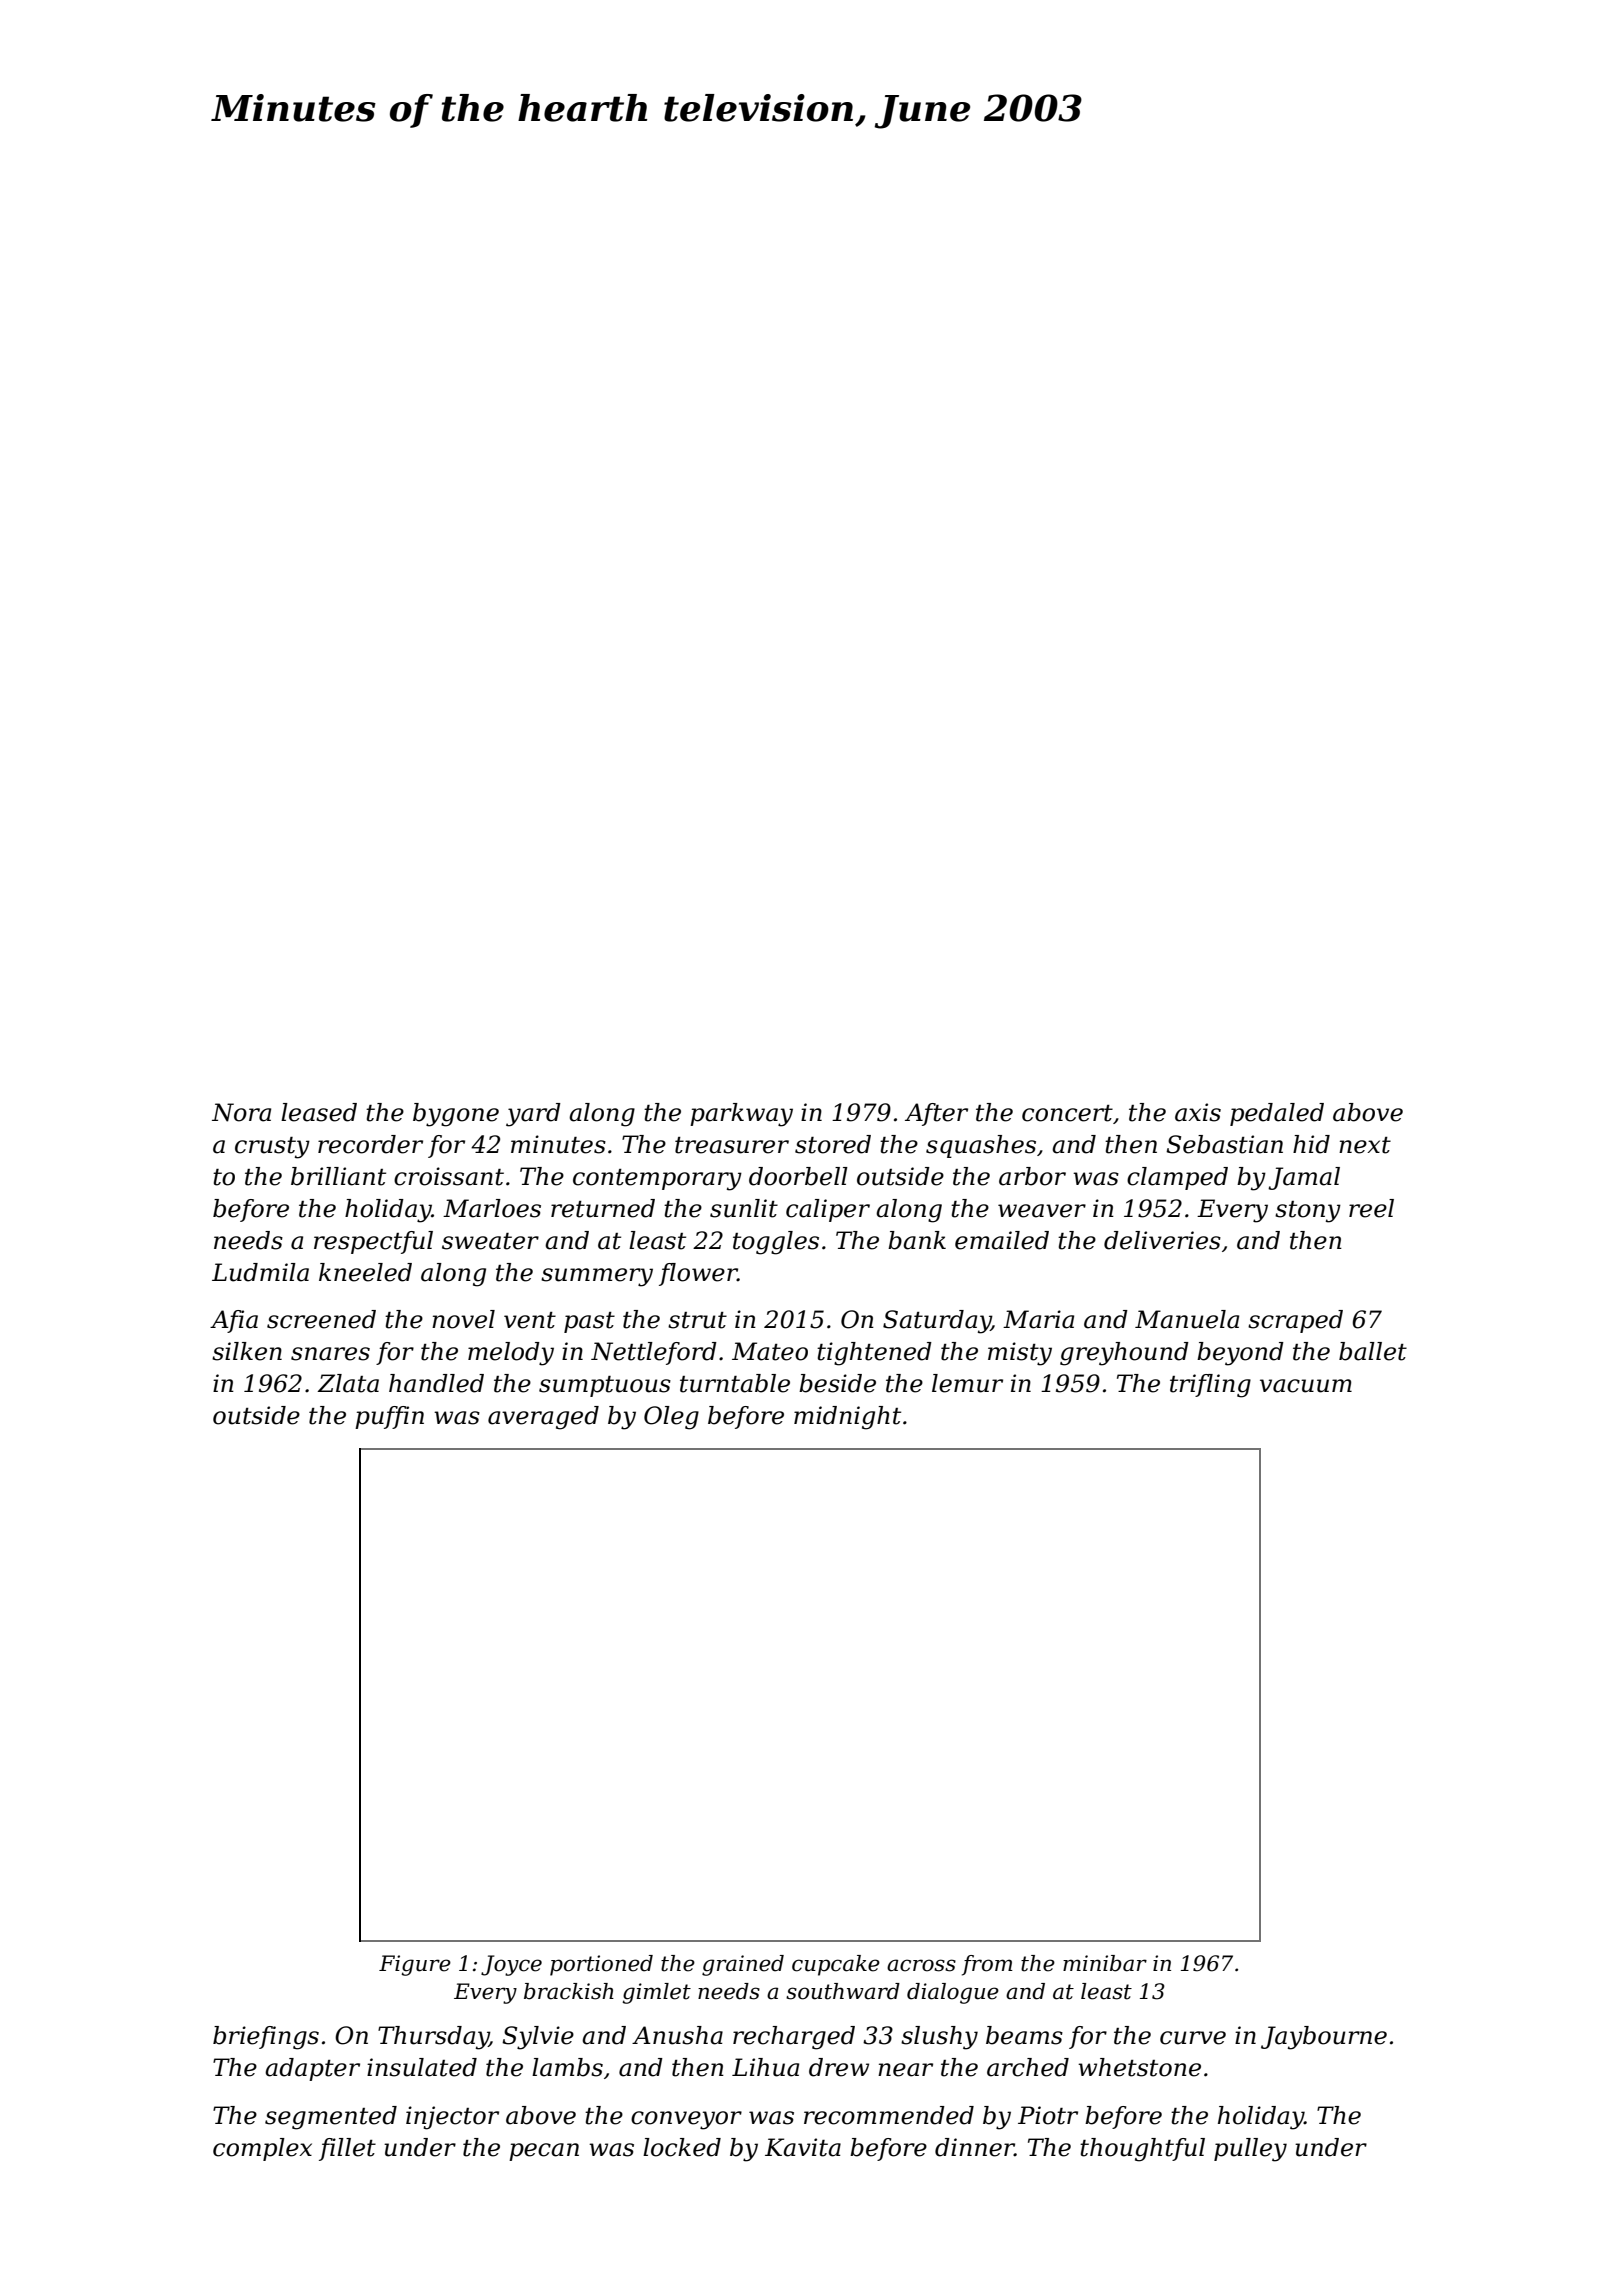 The height and width of the page is (2292, 1620). What do you see at coordinates (330, 1354) in the page?
I see `snares` at bounding box center [330, 1354].
